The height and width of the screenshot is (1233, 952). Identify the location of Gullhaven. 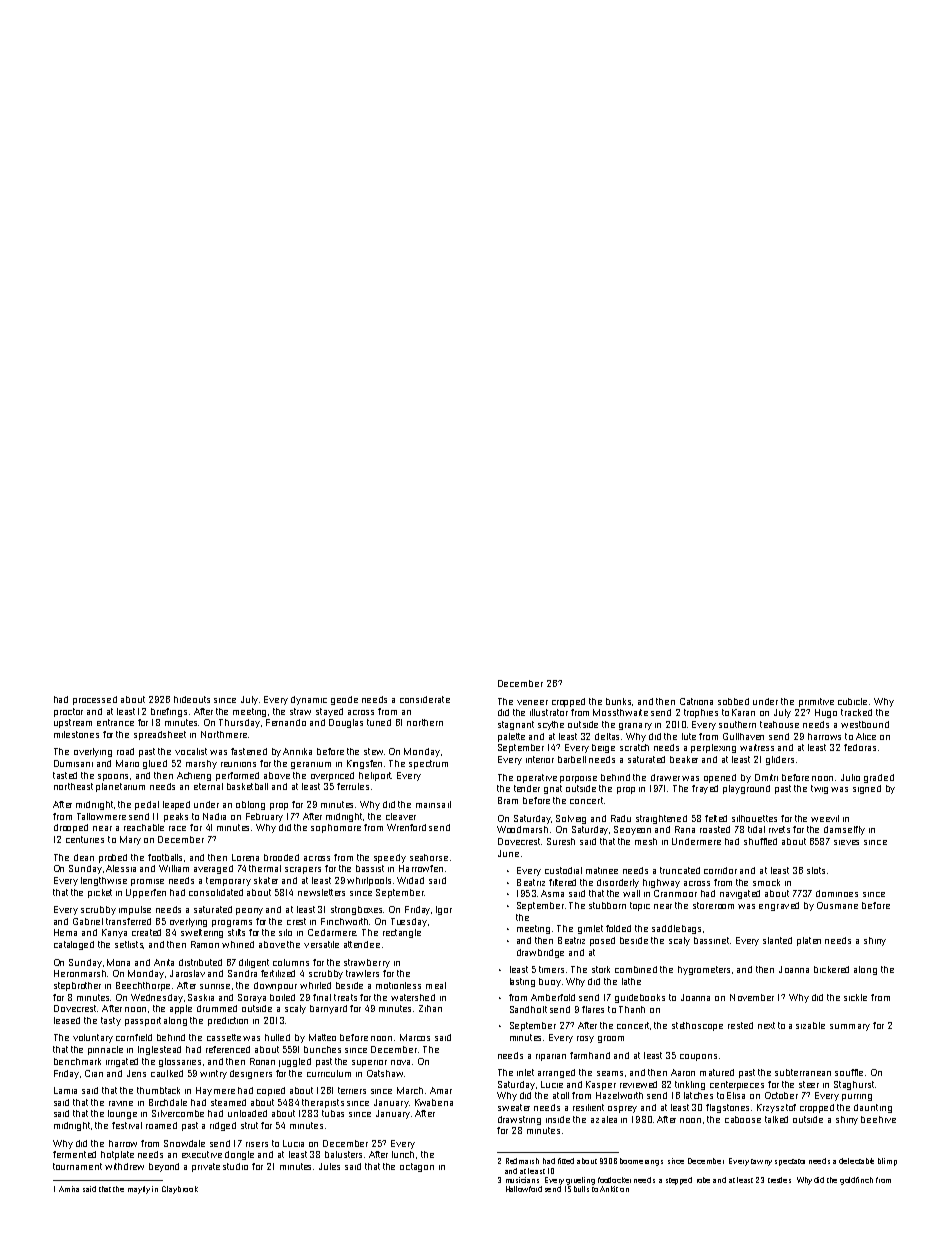
(743, 736).
